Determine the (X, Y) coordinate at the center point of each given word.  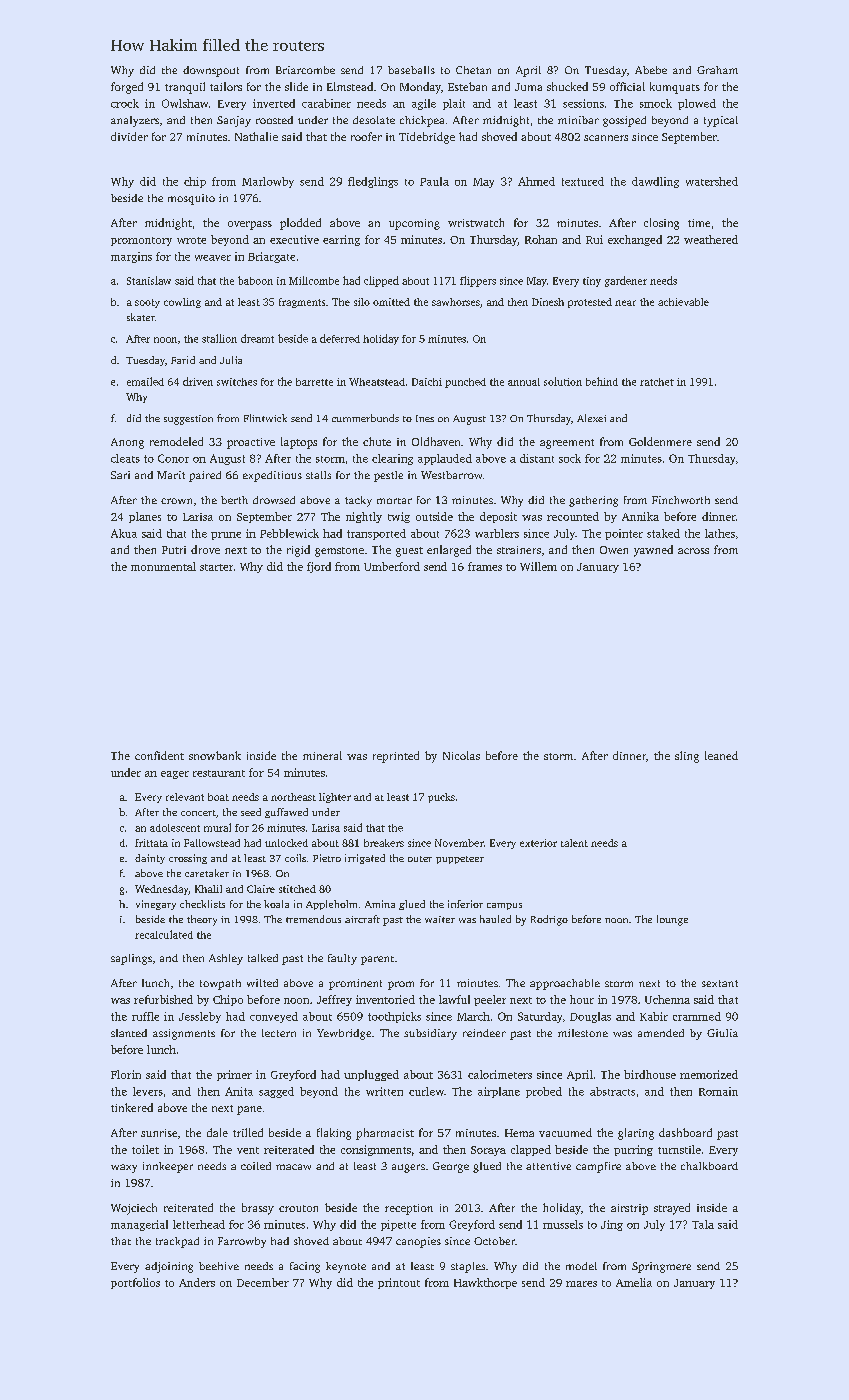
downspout (211, 71)
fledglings (373, 182)
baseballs (411, 70)
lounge (672, 920)
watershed (712, 181)
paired (205, 476)
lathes (720, 533)
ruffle (145, 1016)
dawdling (655, 182)
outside (434, 516)
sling (687, 757)
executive (294, 239)
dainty (150, 859)
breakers (384, 843)
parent (377, 960)
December (263, 1282)
